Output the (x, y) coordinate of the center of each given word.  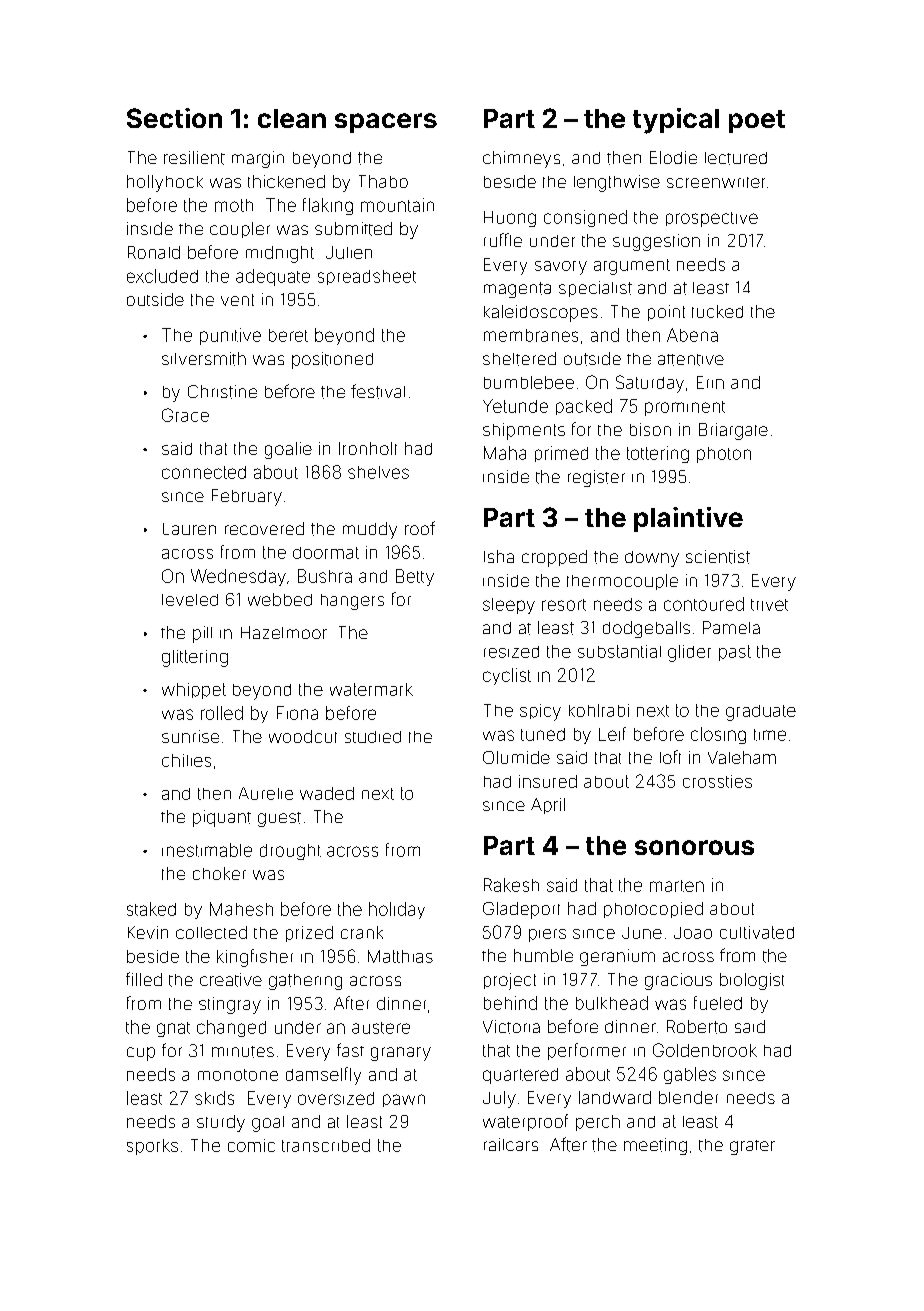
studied (373, 737)
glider (689, 653)
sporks (152, 1147)
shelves (378, 472)
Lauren (189, 529)
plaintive (688, 519)
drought (290, 852)
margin (258, 159)
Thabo (383, 181)
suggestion (656, 242)
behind (510, 1003)
